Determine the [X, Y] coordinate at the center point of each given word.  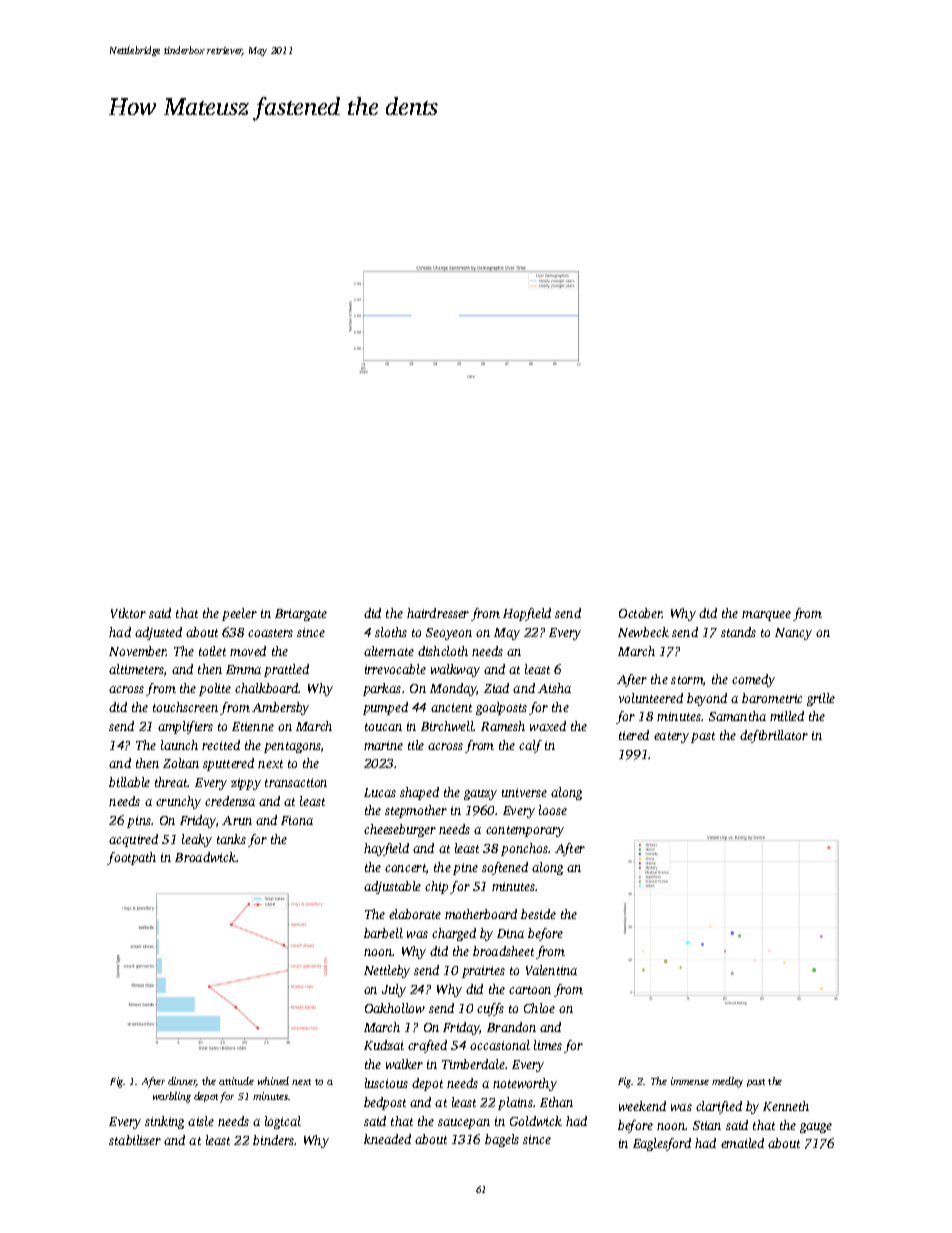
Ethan [556, 1102]
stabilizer [135, 1140]
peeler [239, 614]
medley [727, 1082]
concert [405, 868]
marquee [766, 616]
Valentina [551, 970]
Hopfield [527, 614]
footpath [131, 858]
